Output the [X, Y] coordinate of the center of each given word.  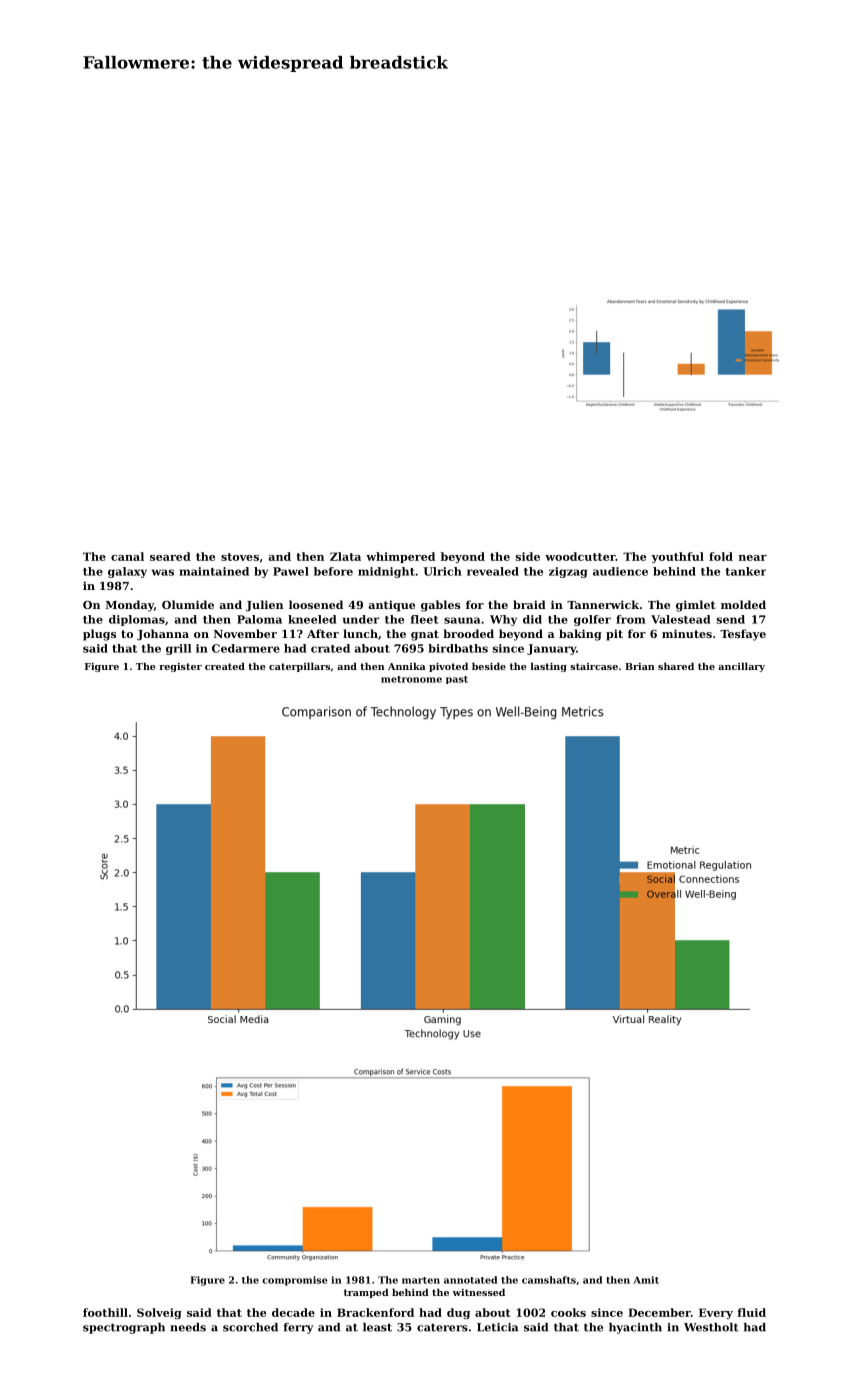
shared [676, 666]
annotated [470, 1280]
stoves [240, 557]
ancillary [741, 667]
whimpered [400, 557]
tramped [366, 1293]
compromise [295, 1281]
